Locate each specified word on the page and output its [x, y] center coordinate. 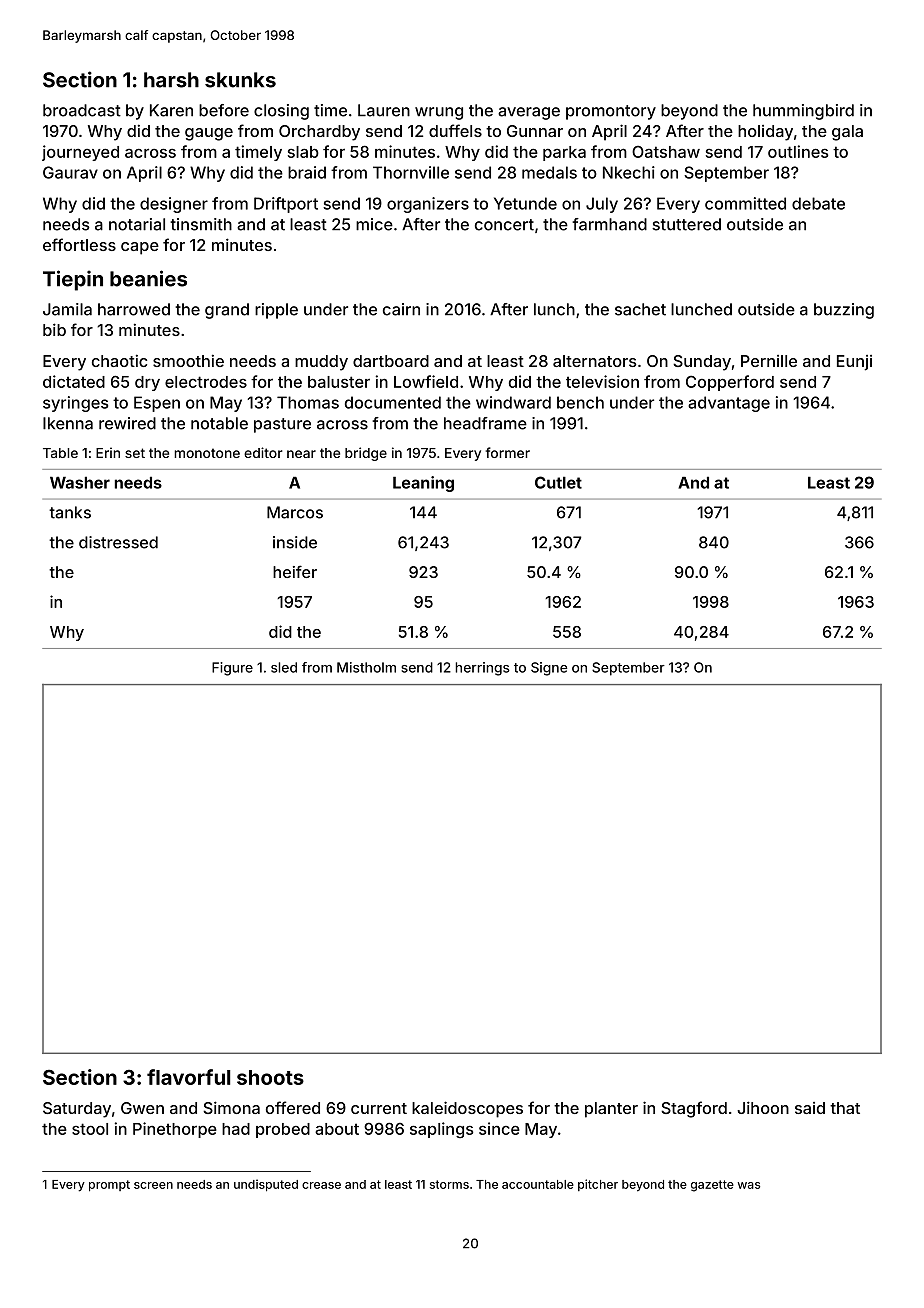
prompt [109, 1186]
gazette [712, 1186]
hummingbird [803, 112]
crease [321, 1185]
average [529, 113]
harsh [171, 80]
